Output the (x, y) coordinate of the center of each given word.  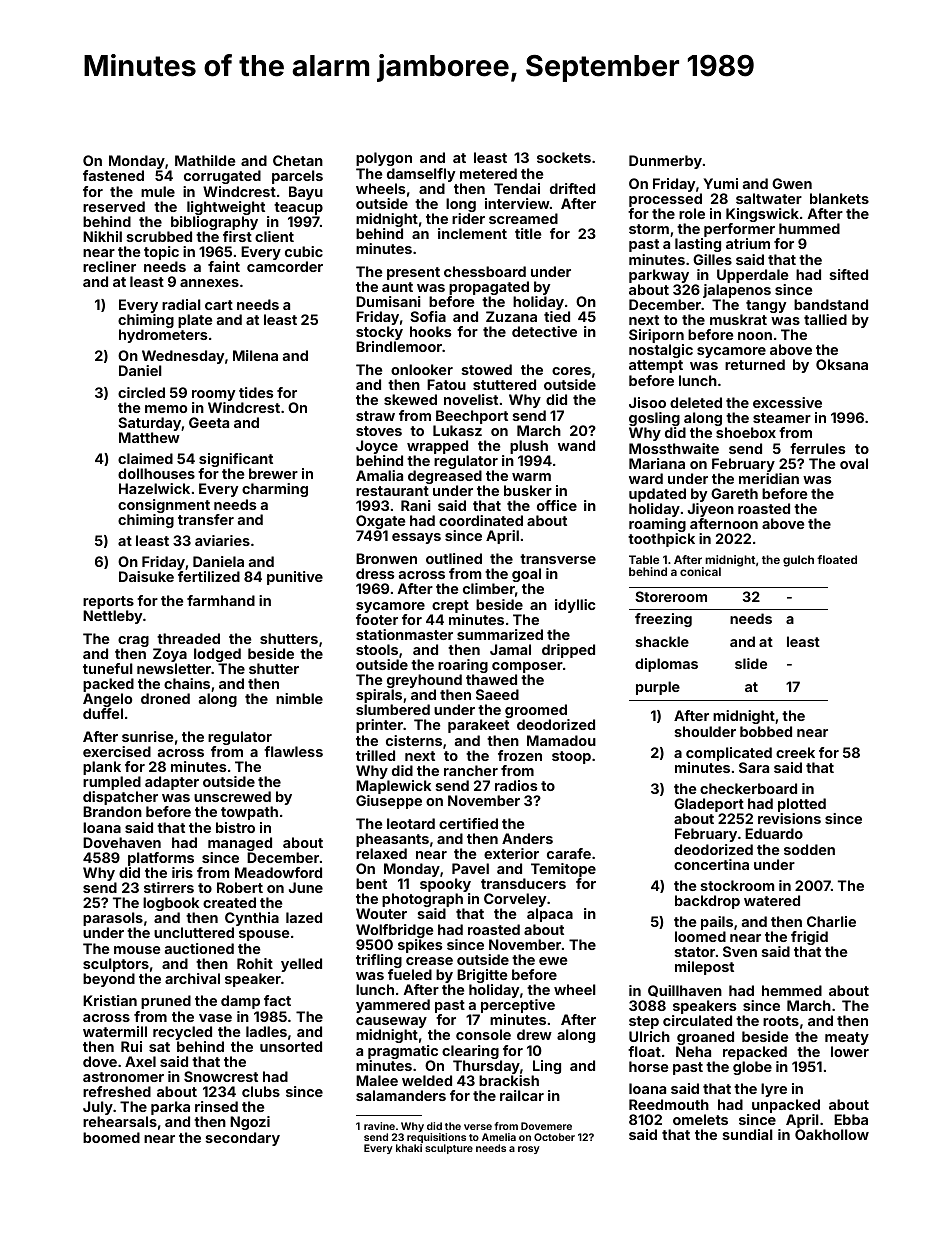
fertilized (209, 576)
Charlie (831, 921)
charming (275, 490)
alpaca (550, 915)
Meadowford (278, 872)
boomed (111, 1137)
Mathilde (205, 160)
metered (488, 173)
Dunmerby (665, 162)
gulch (798, 561)
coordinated (481, 520)
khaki (409, 1148)
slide (751, 663)
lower (850, 1051)
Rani (416, 505)
